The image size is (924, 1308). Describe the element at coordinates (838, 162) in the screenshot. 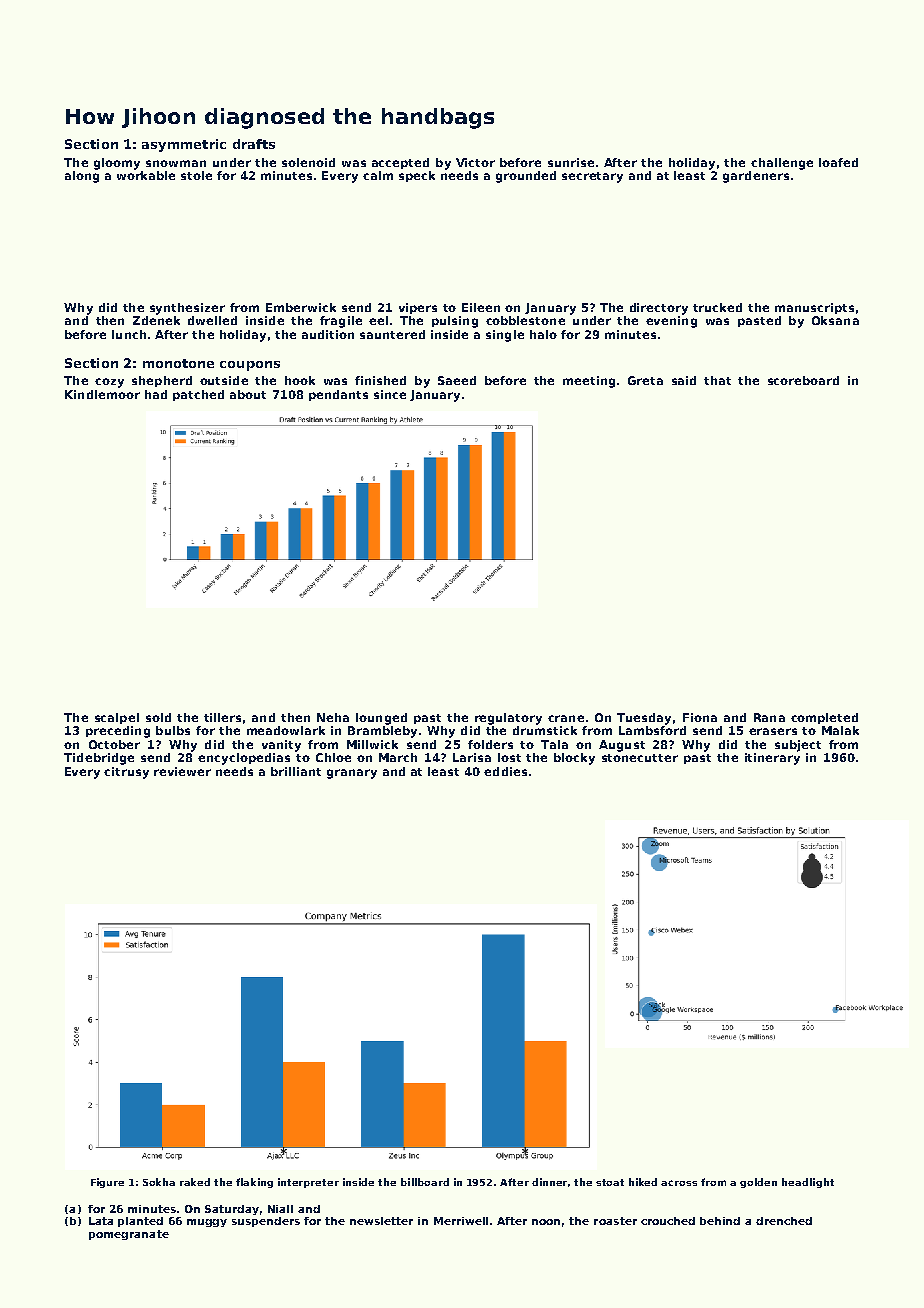

I see `loafed` at that location.
